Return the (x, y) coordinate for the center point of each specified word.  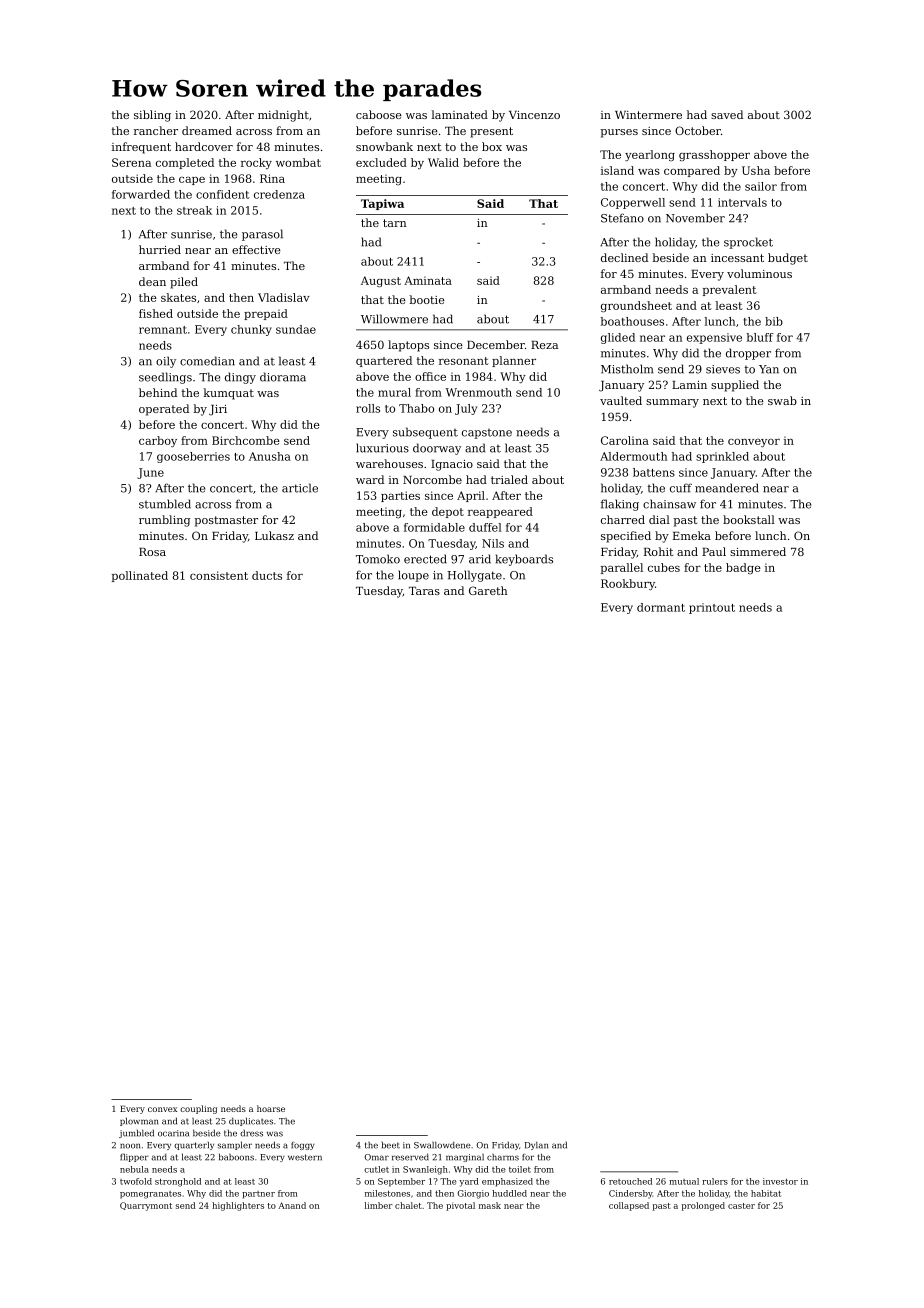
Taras (424, 591)
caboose (379, 114)
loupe (413, 576)
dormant (661, 607)
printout (712, 608)
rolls (368, 408)
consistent (219, 575)
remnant (163, 330)
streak (194, 210)
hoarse (271, 1108)
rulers (715, 1181)
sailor (761, 186)
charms (503, 1157)
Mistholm (627, 369)
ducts (267, 575)
